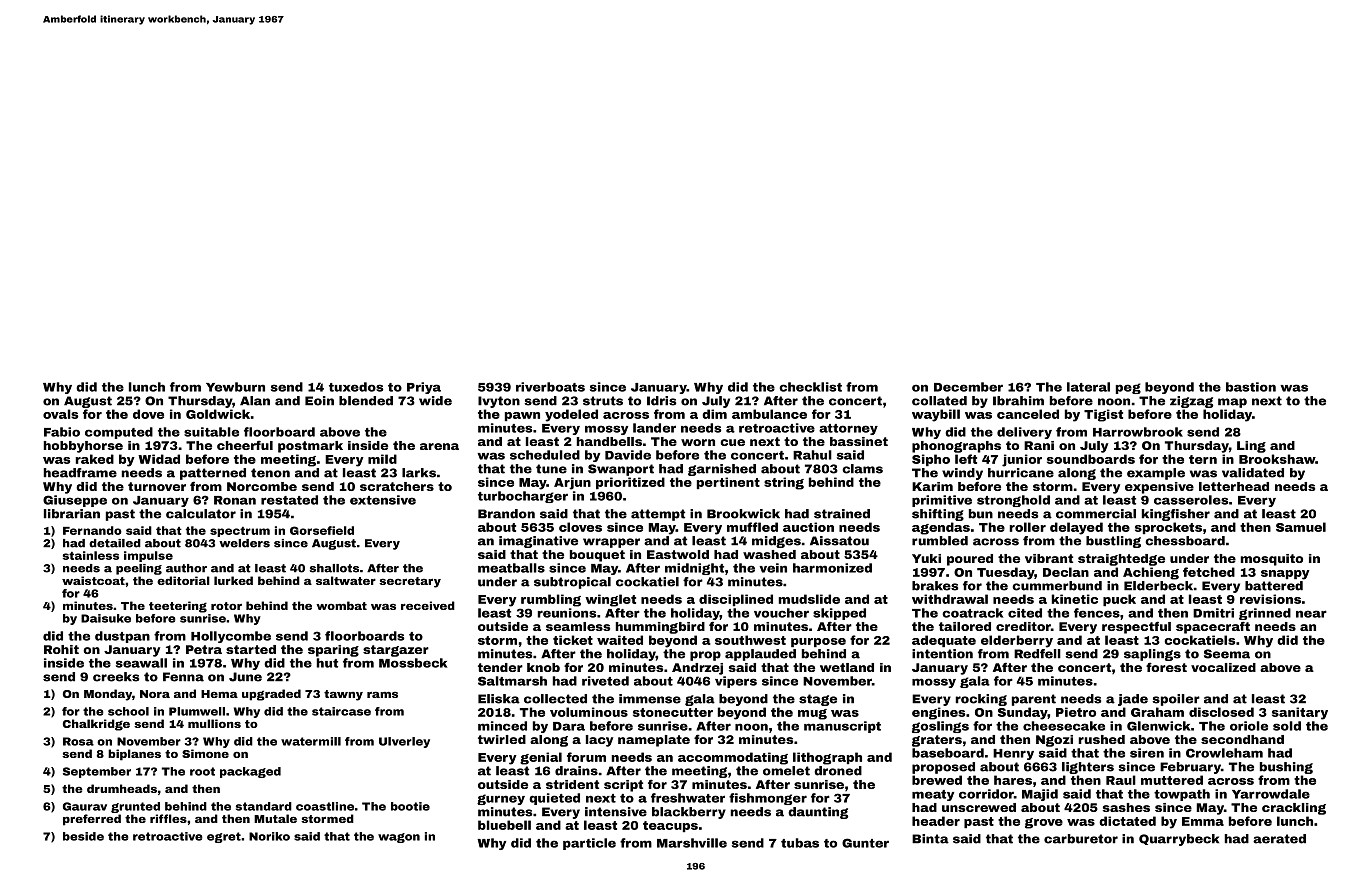 The width and height of the screenshot is (1372, 887). I want to click on Daisuke, so click(106, 618).
